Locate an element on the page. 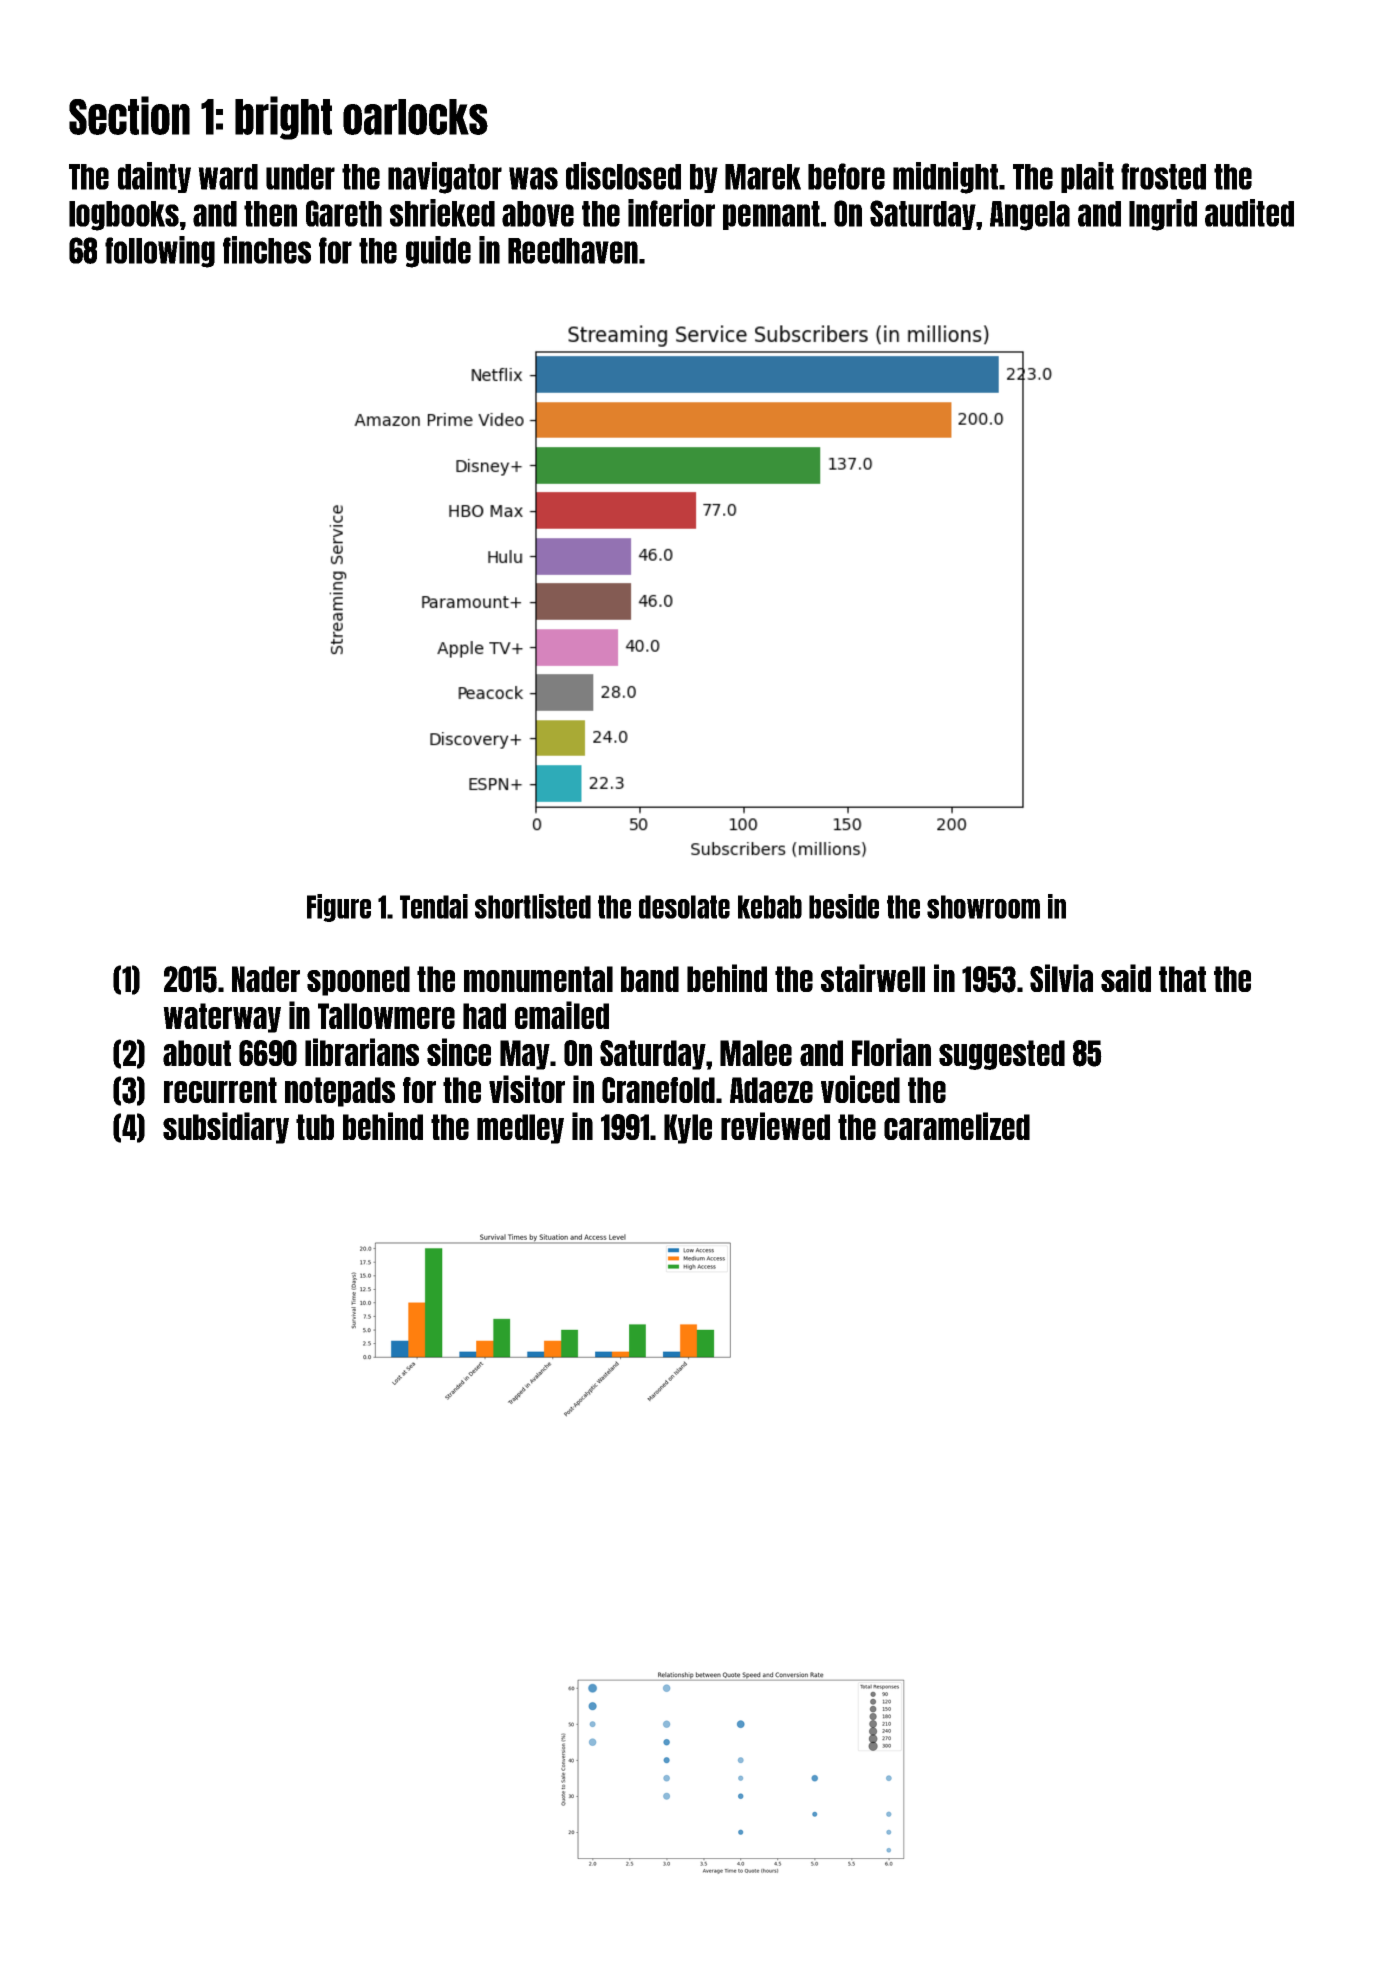  waterway is located at coordinates (222, 1018).
